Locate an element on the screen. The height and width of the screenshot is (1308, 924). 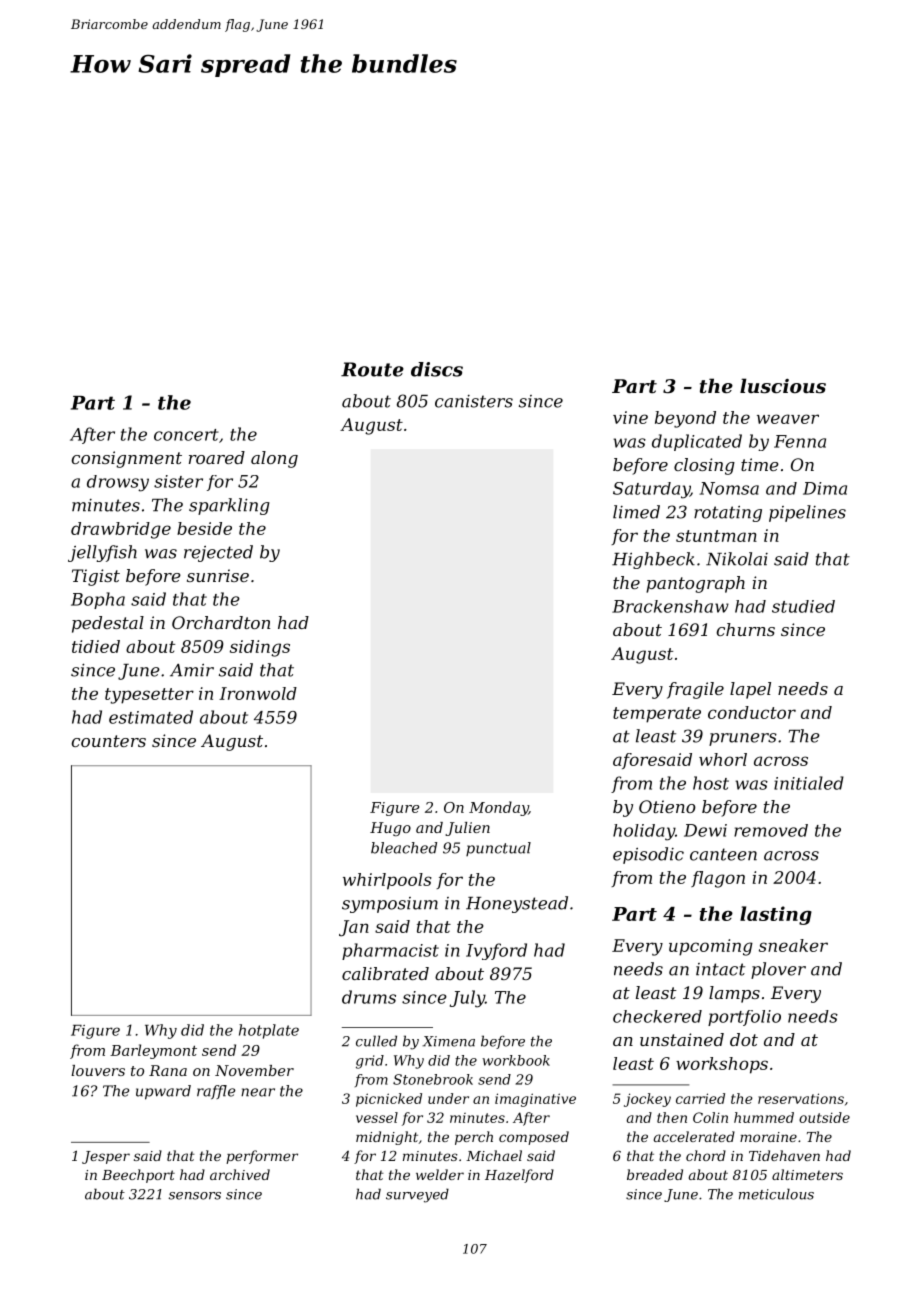
Route is located at coordinates (372, 369).
